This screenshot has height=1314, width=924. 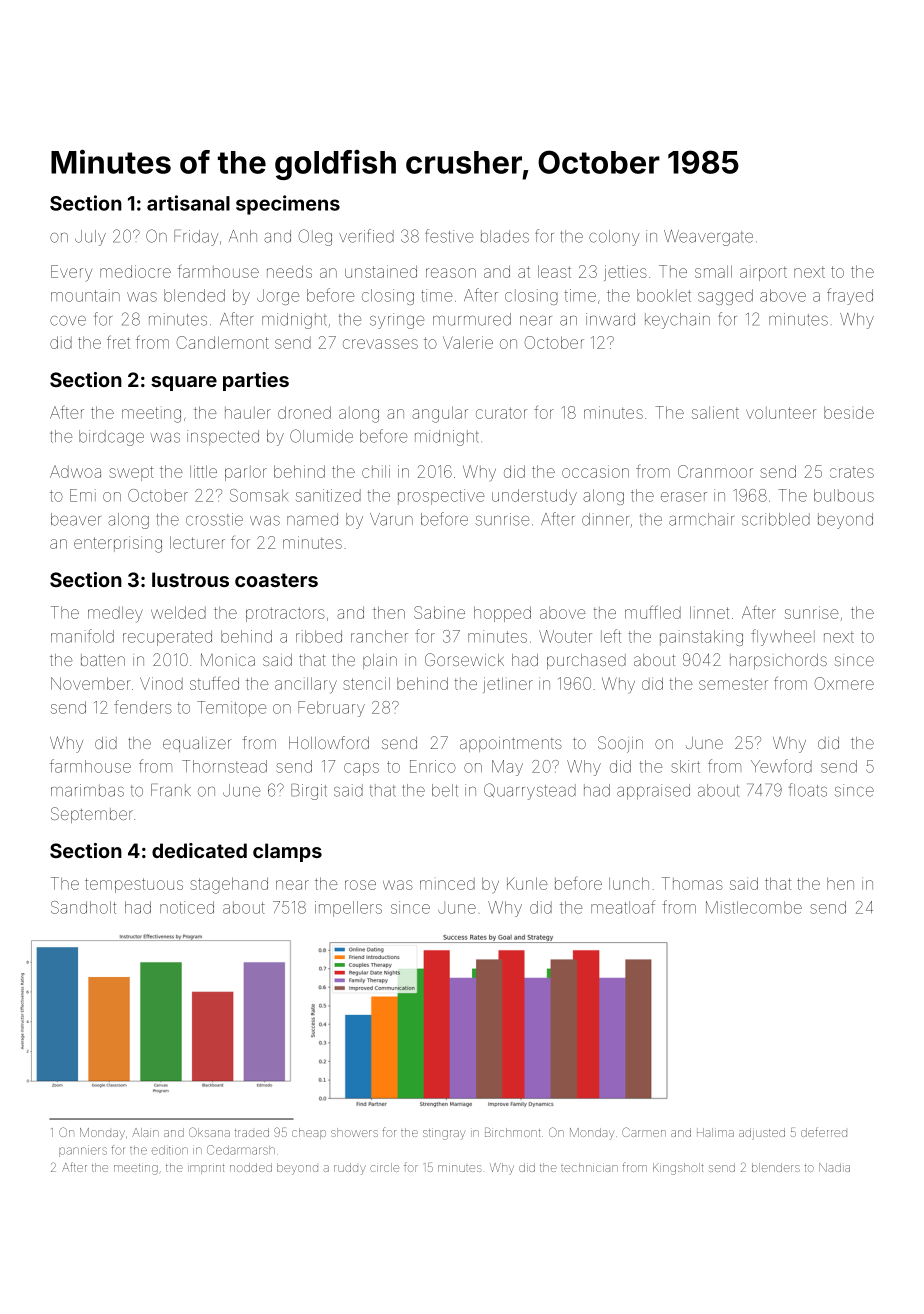 I want to click on adjusted, so click(x=762, y=1134).
